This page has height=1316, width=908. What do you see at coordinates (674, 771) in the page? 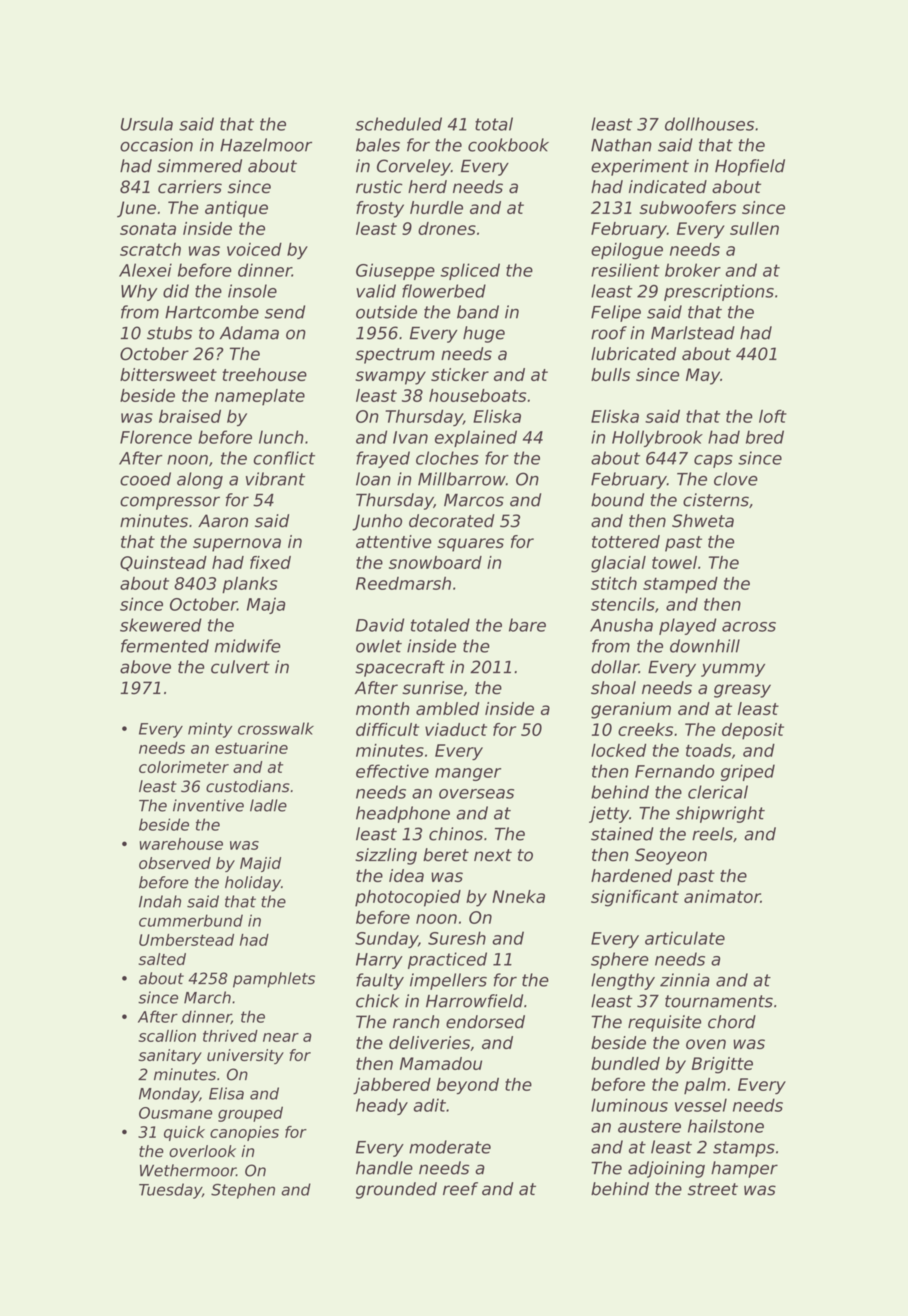
I see `Fernando` at bounding box center [674, 771].
